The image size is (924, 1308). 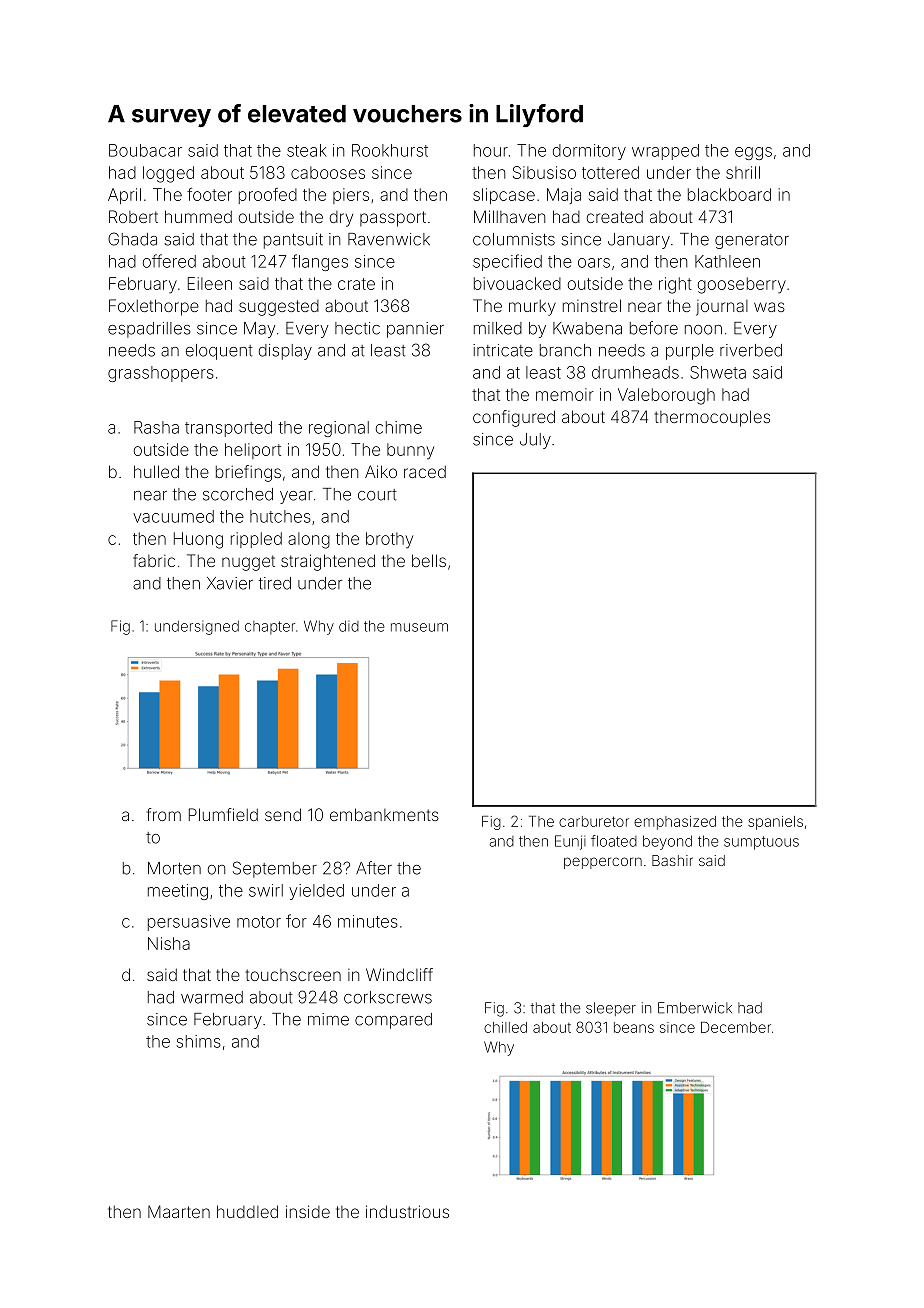 I want to click on Rookhurst, so click(x=390, y=150).
